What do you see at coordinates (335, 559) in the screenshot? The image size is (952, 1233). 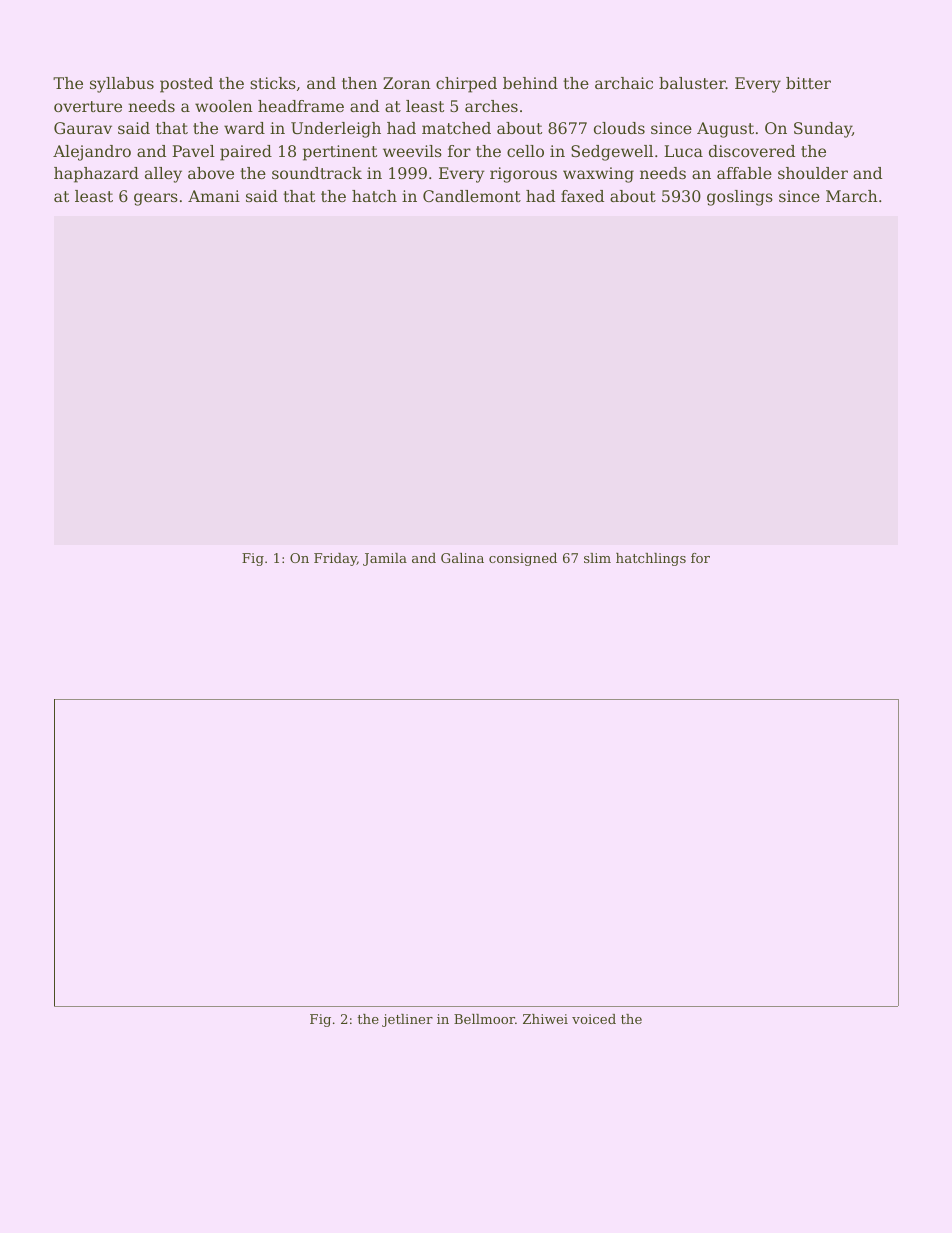 I see `Friday` at bounding box center [335, 559].
